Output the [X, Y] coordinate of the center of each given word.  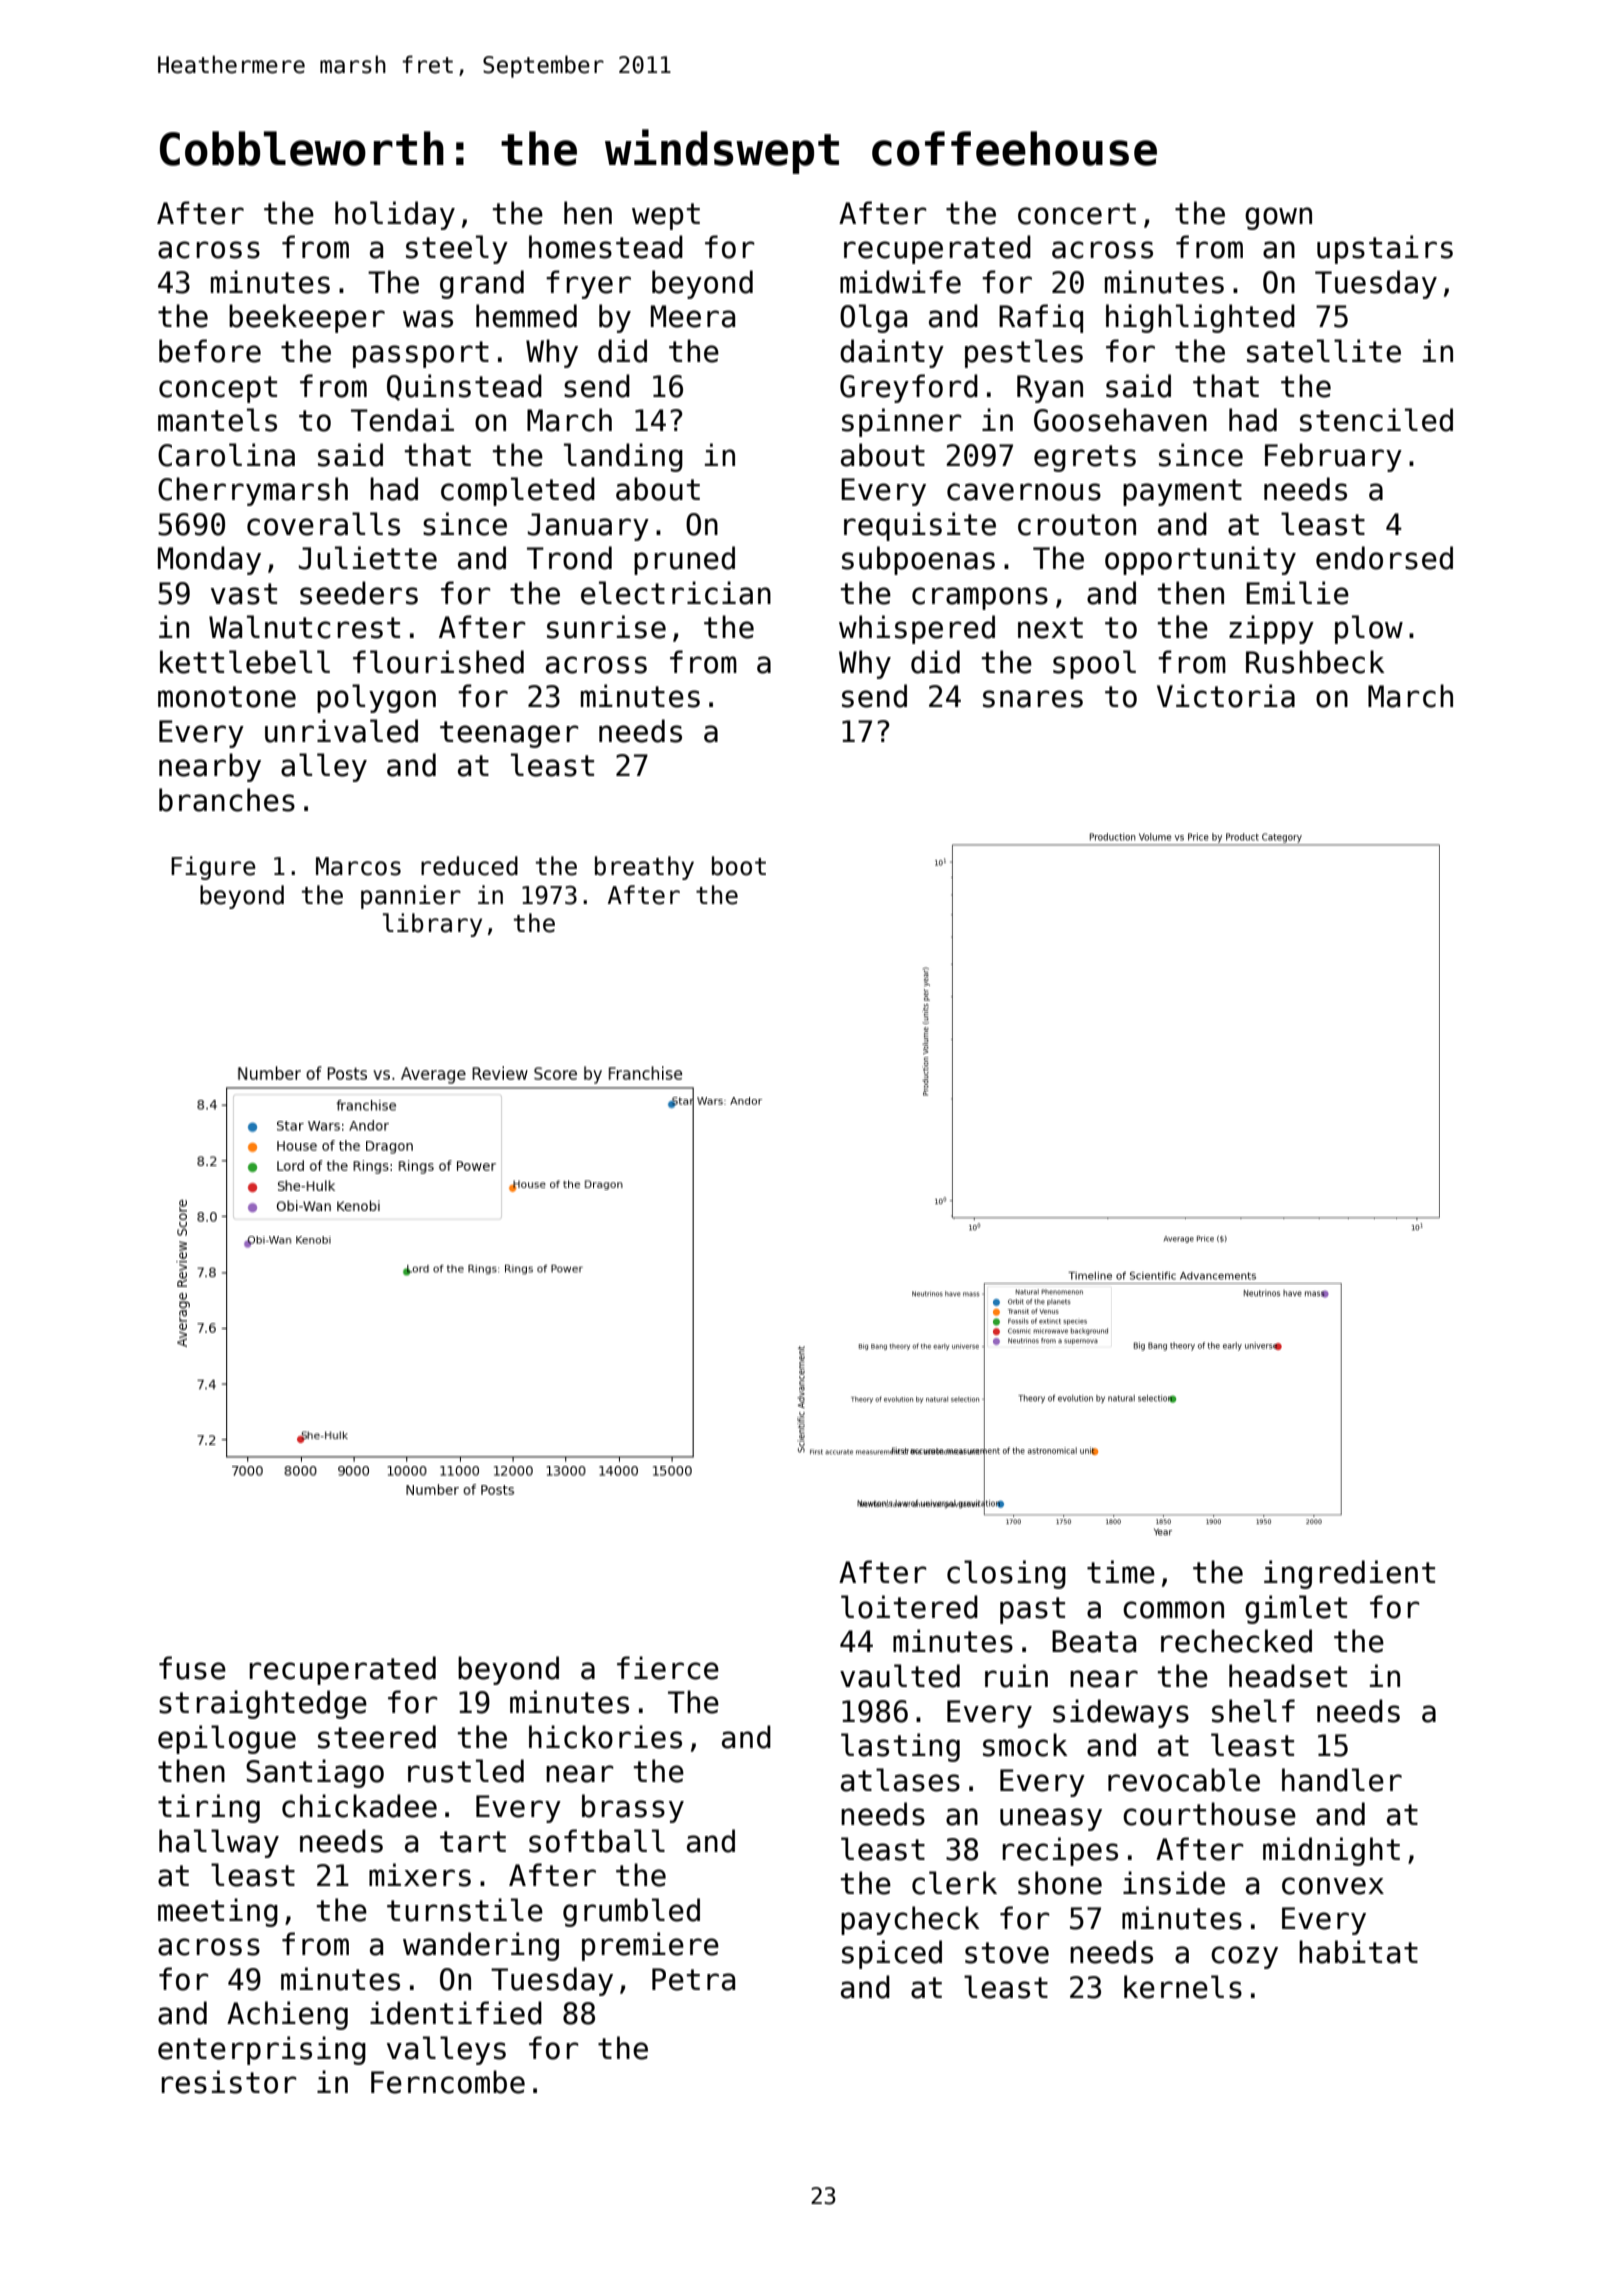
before [210, 351]
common [1173, 1610]
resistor [229, 2082]
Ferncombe [448, 2082]
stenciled [1376, 420]
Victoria [1226, 696]
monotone [227, 697]
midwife [900, 282]
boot [739, 866]
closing [1006, 1574]
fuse [192, 1668]
